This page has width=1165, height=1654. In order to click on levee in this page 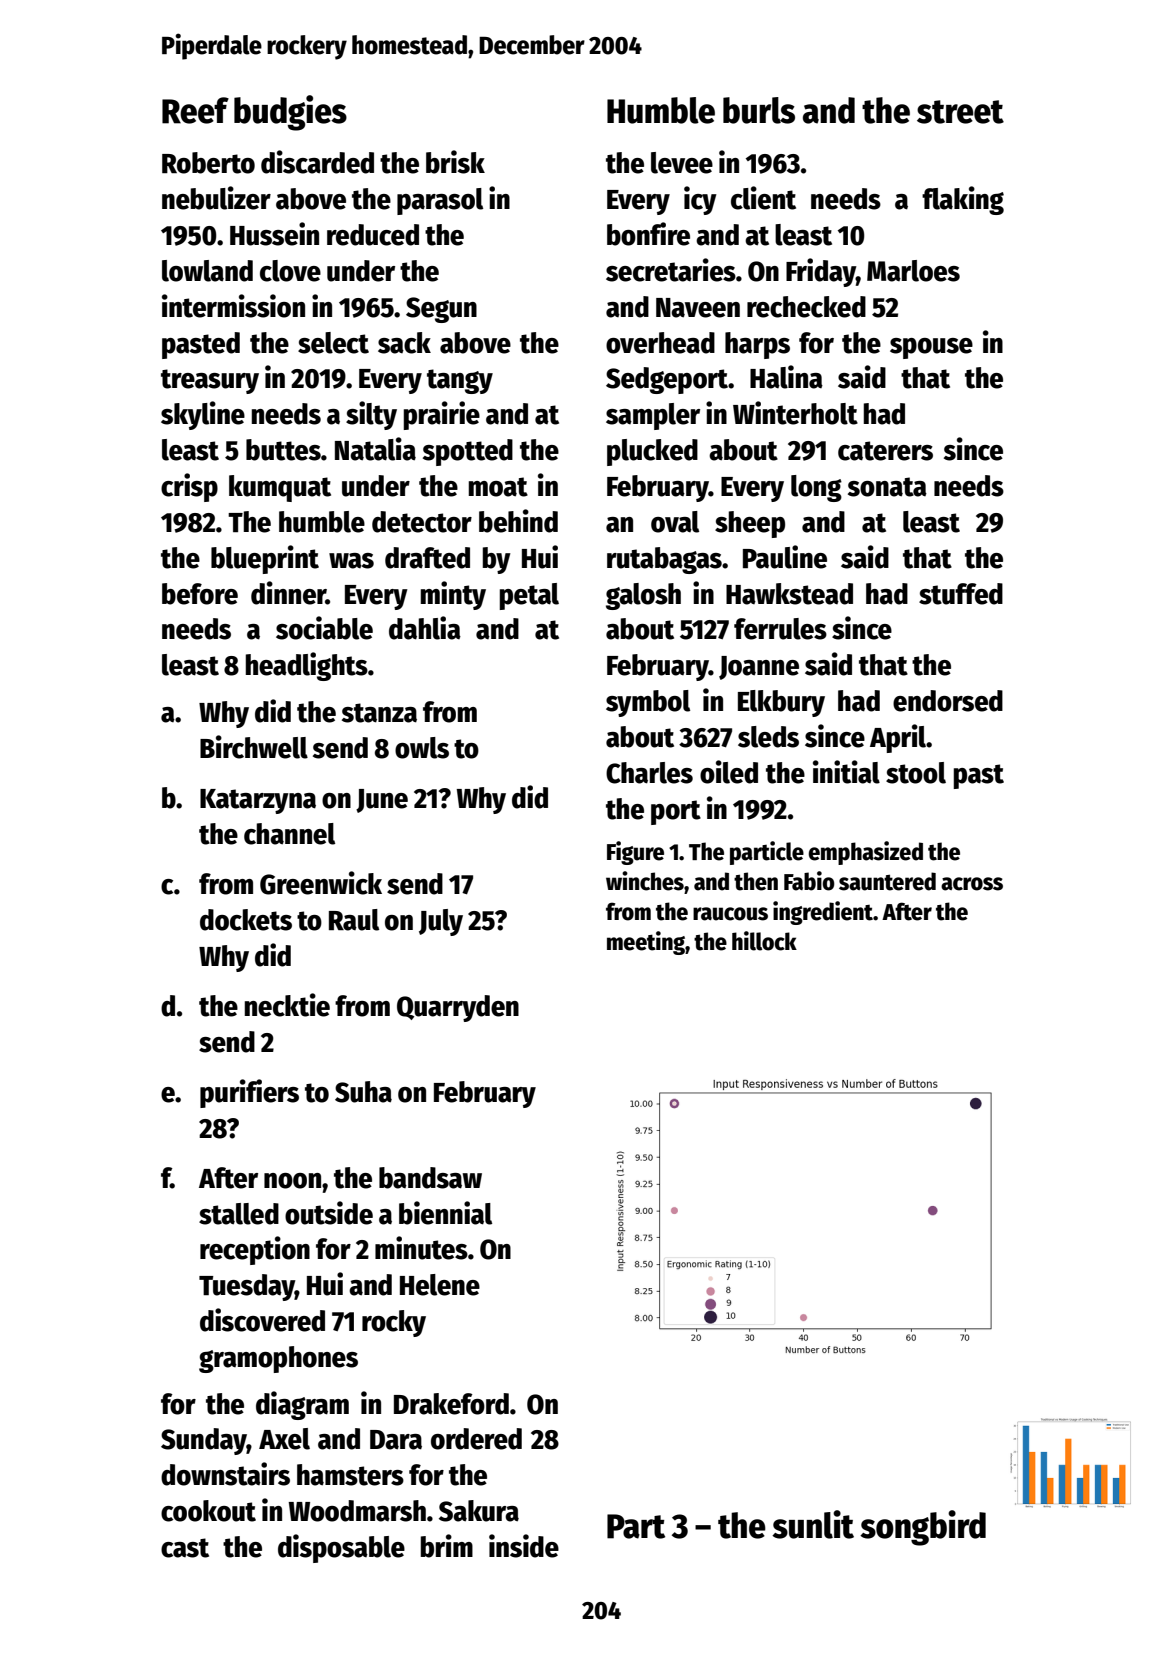, I will do `click(682, 163)`.
